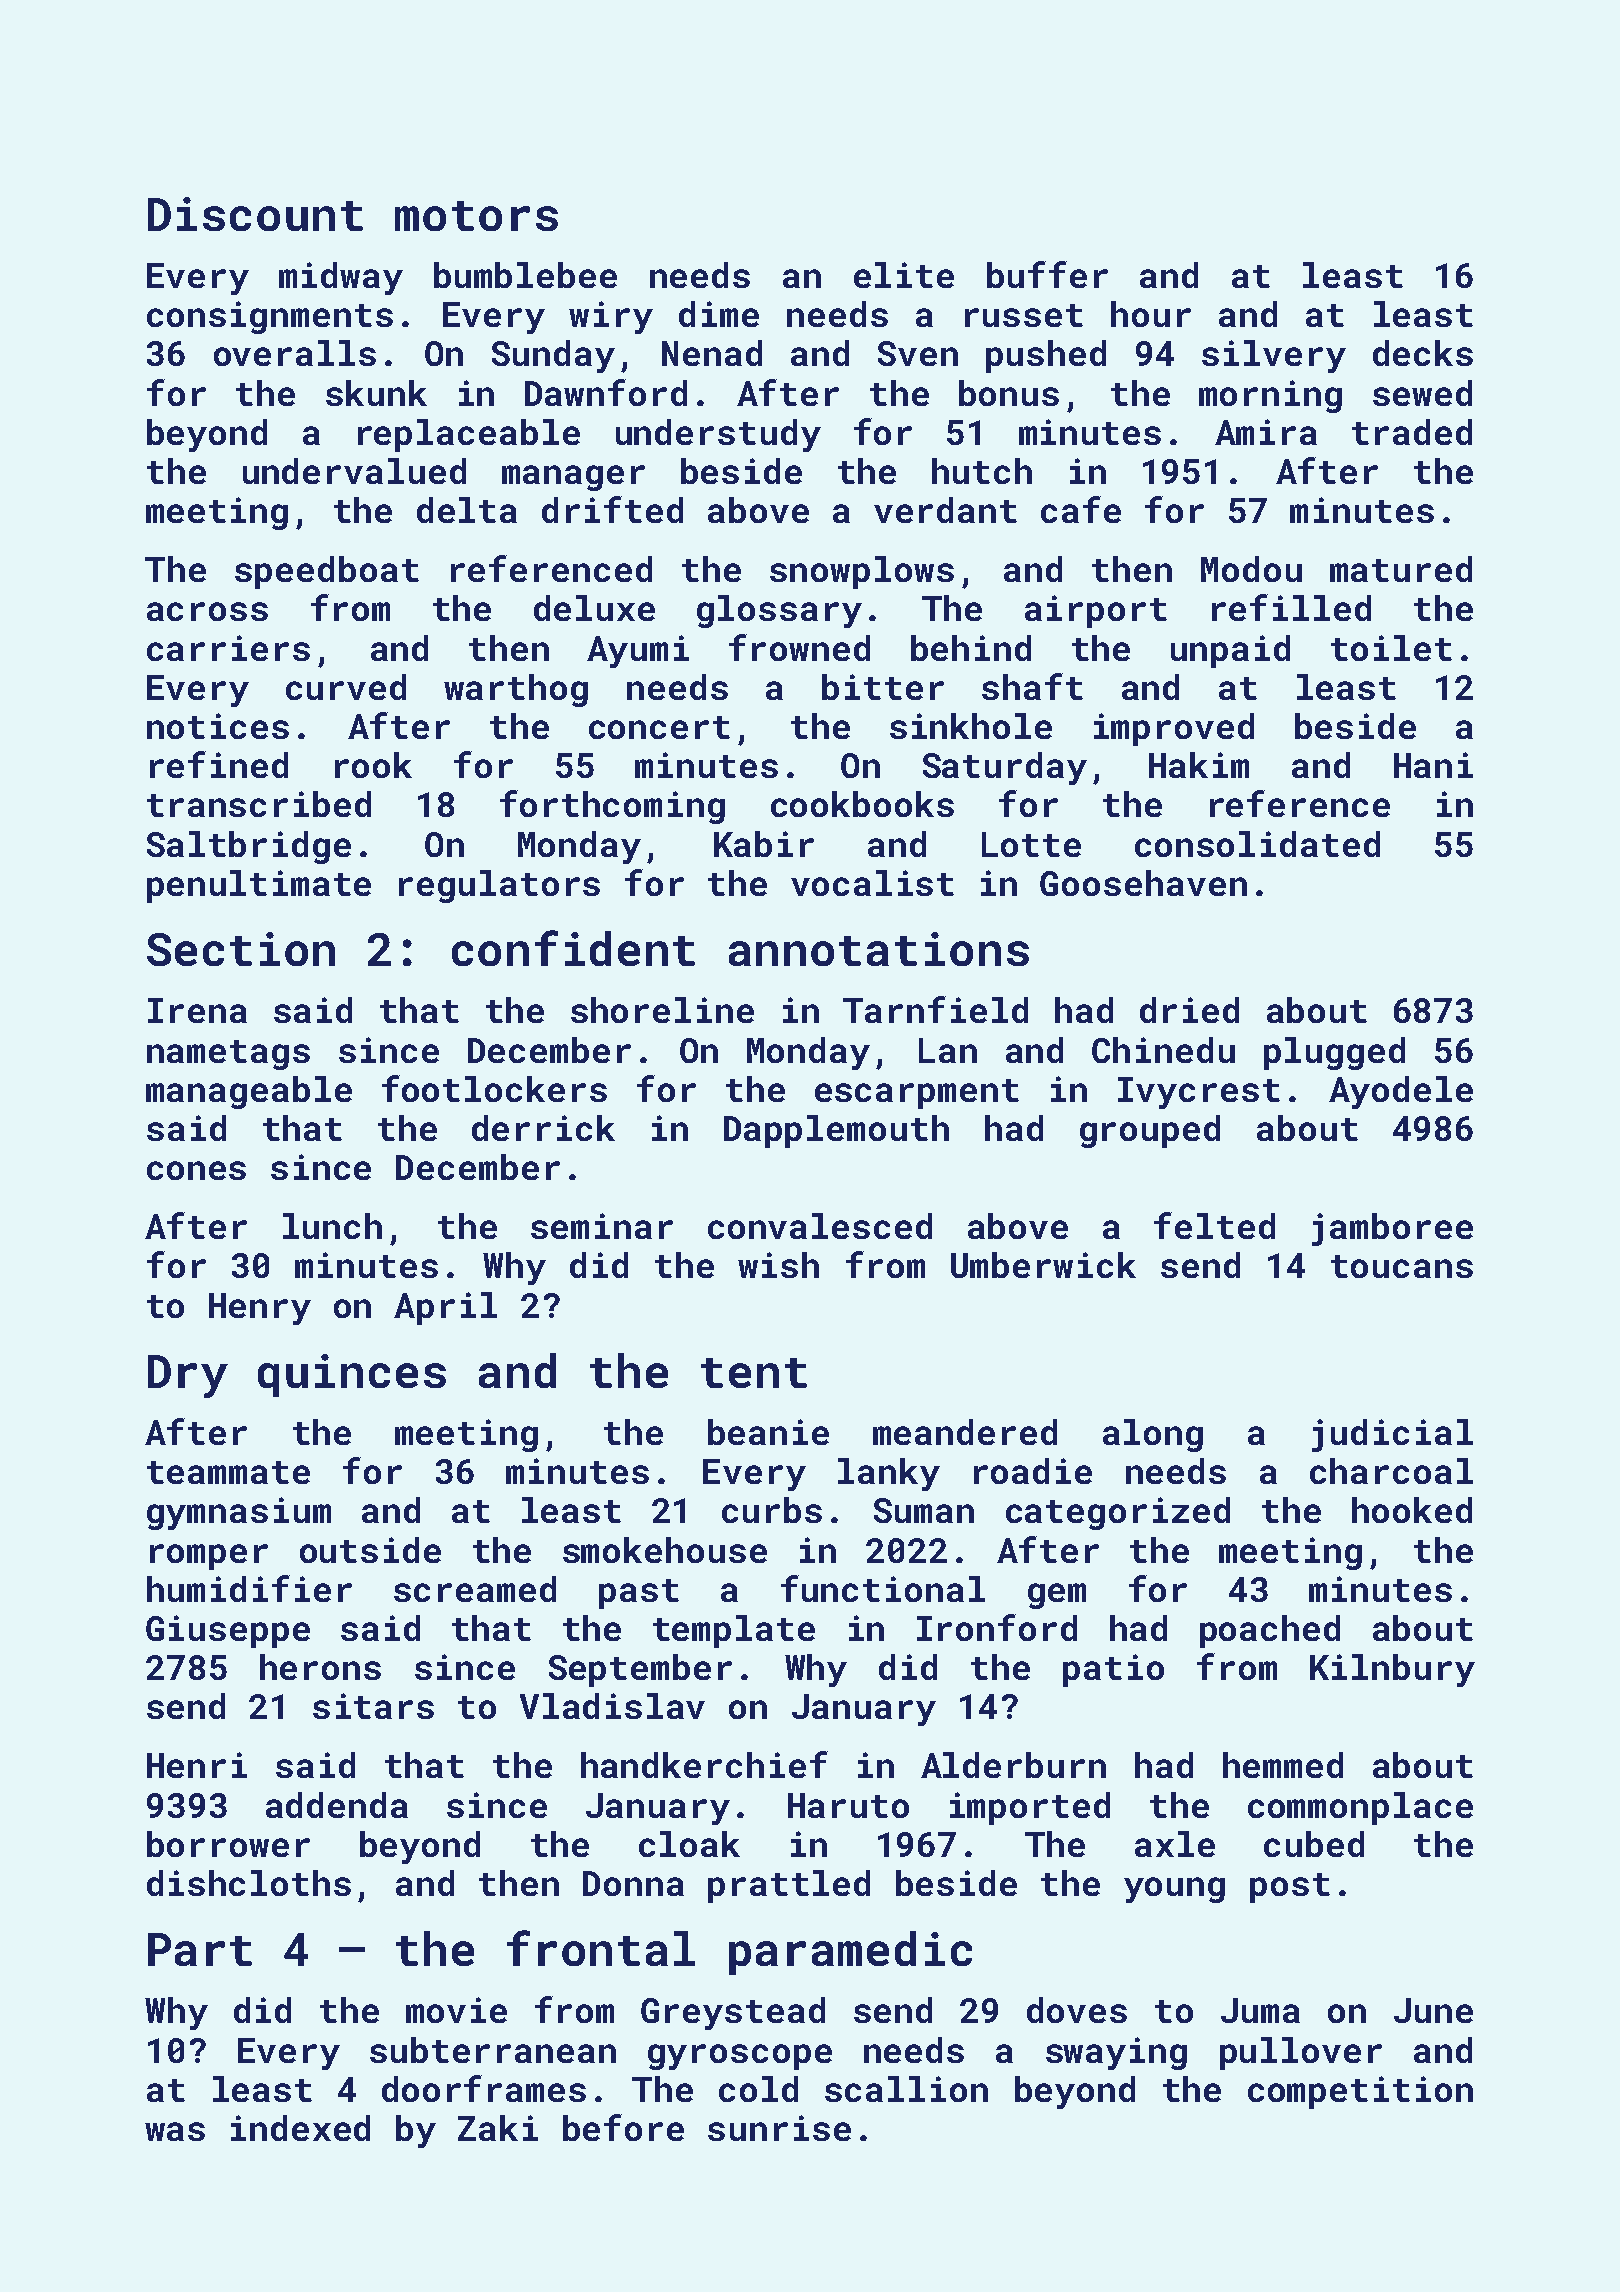 Image resolution: width=1620 pixels, height=2292 pixels. Describe the element at coordinates (689, 1844) in the page. I see `cloak` at that location.
